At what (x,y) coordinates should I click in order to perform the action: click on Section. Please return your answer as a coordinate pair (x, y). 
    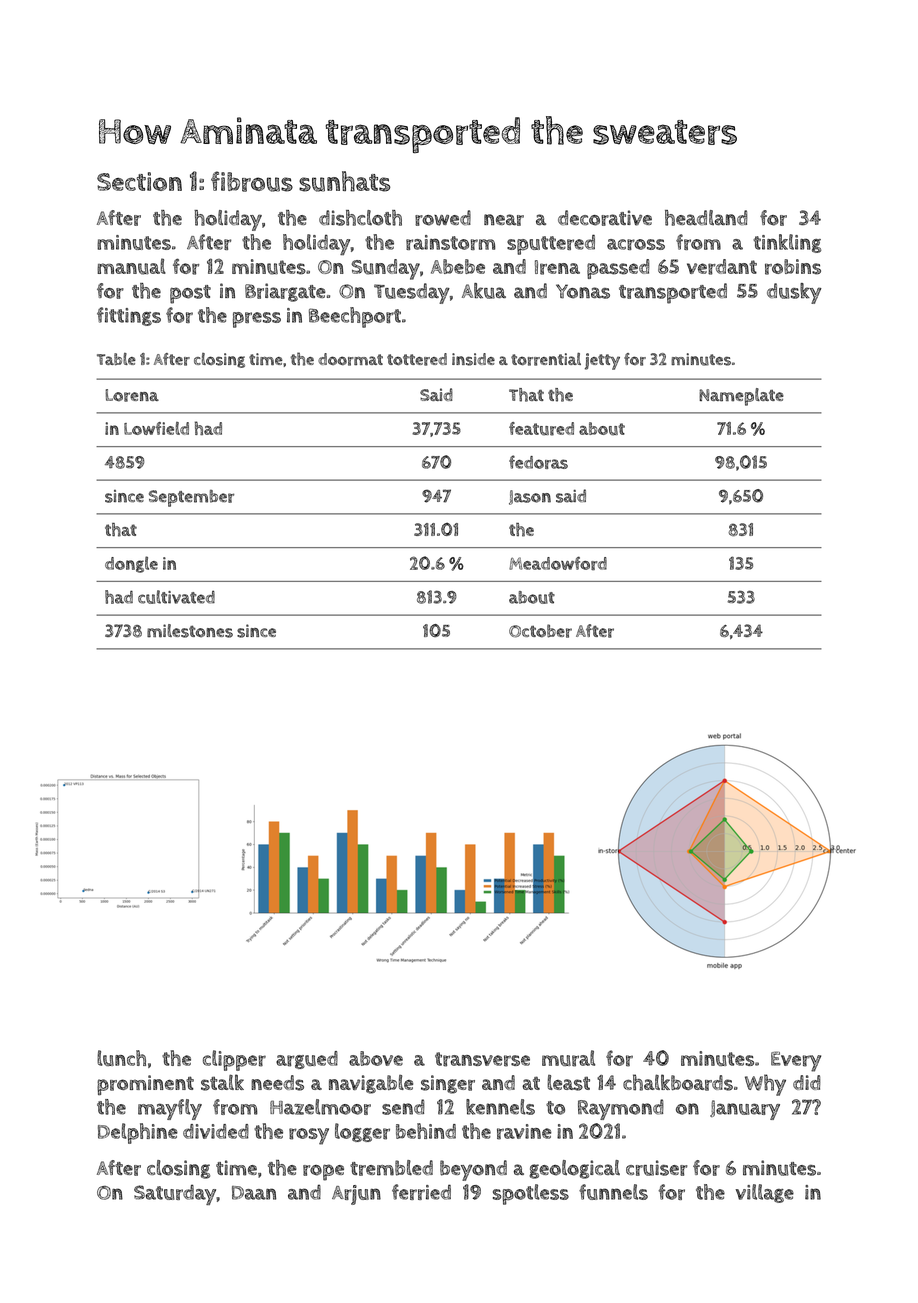
    Looking at the image, I should click on (139, 181).
